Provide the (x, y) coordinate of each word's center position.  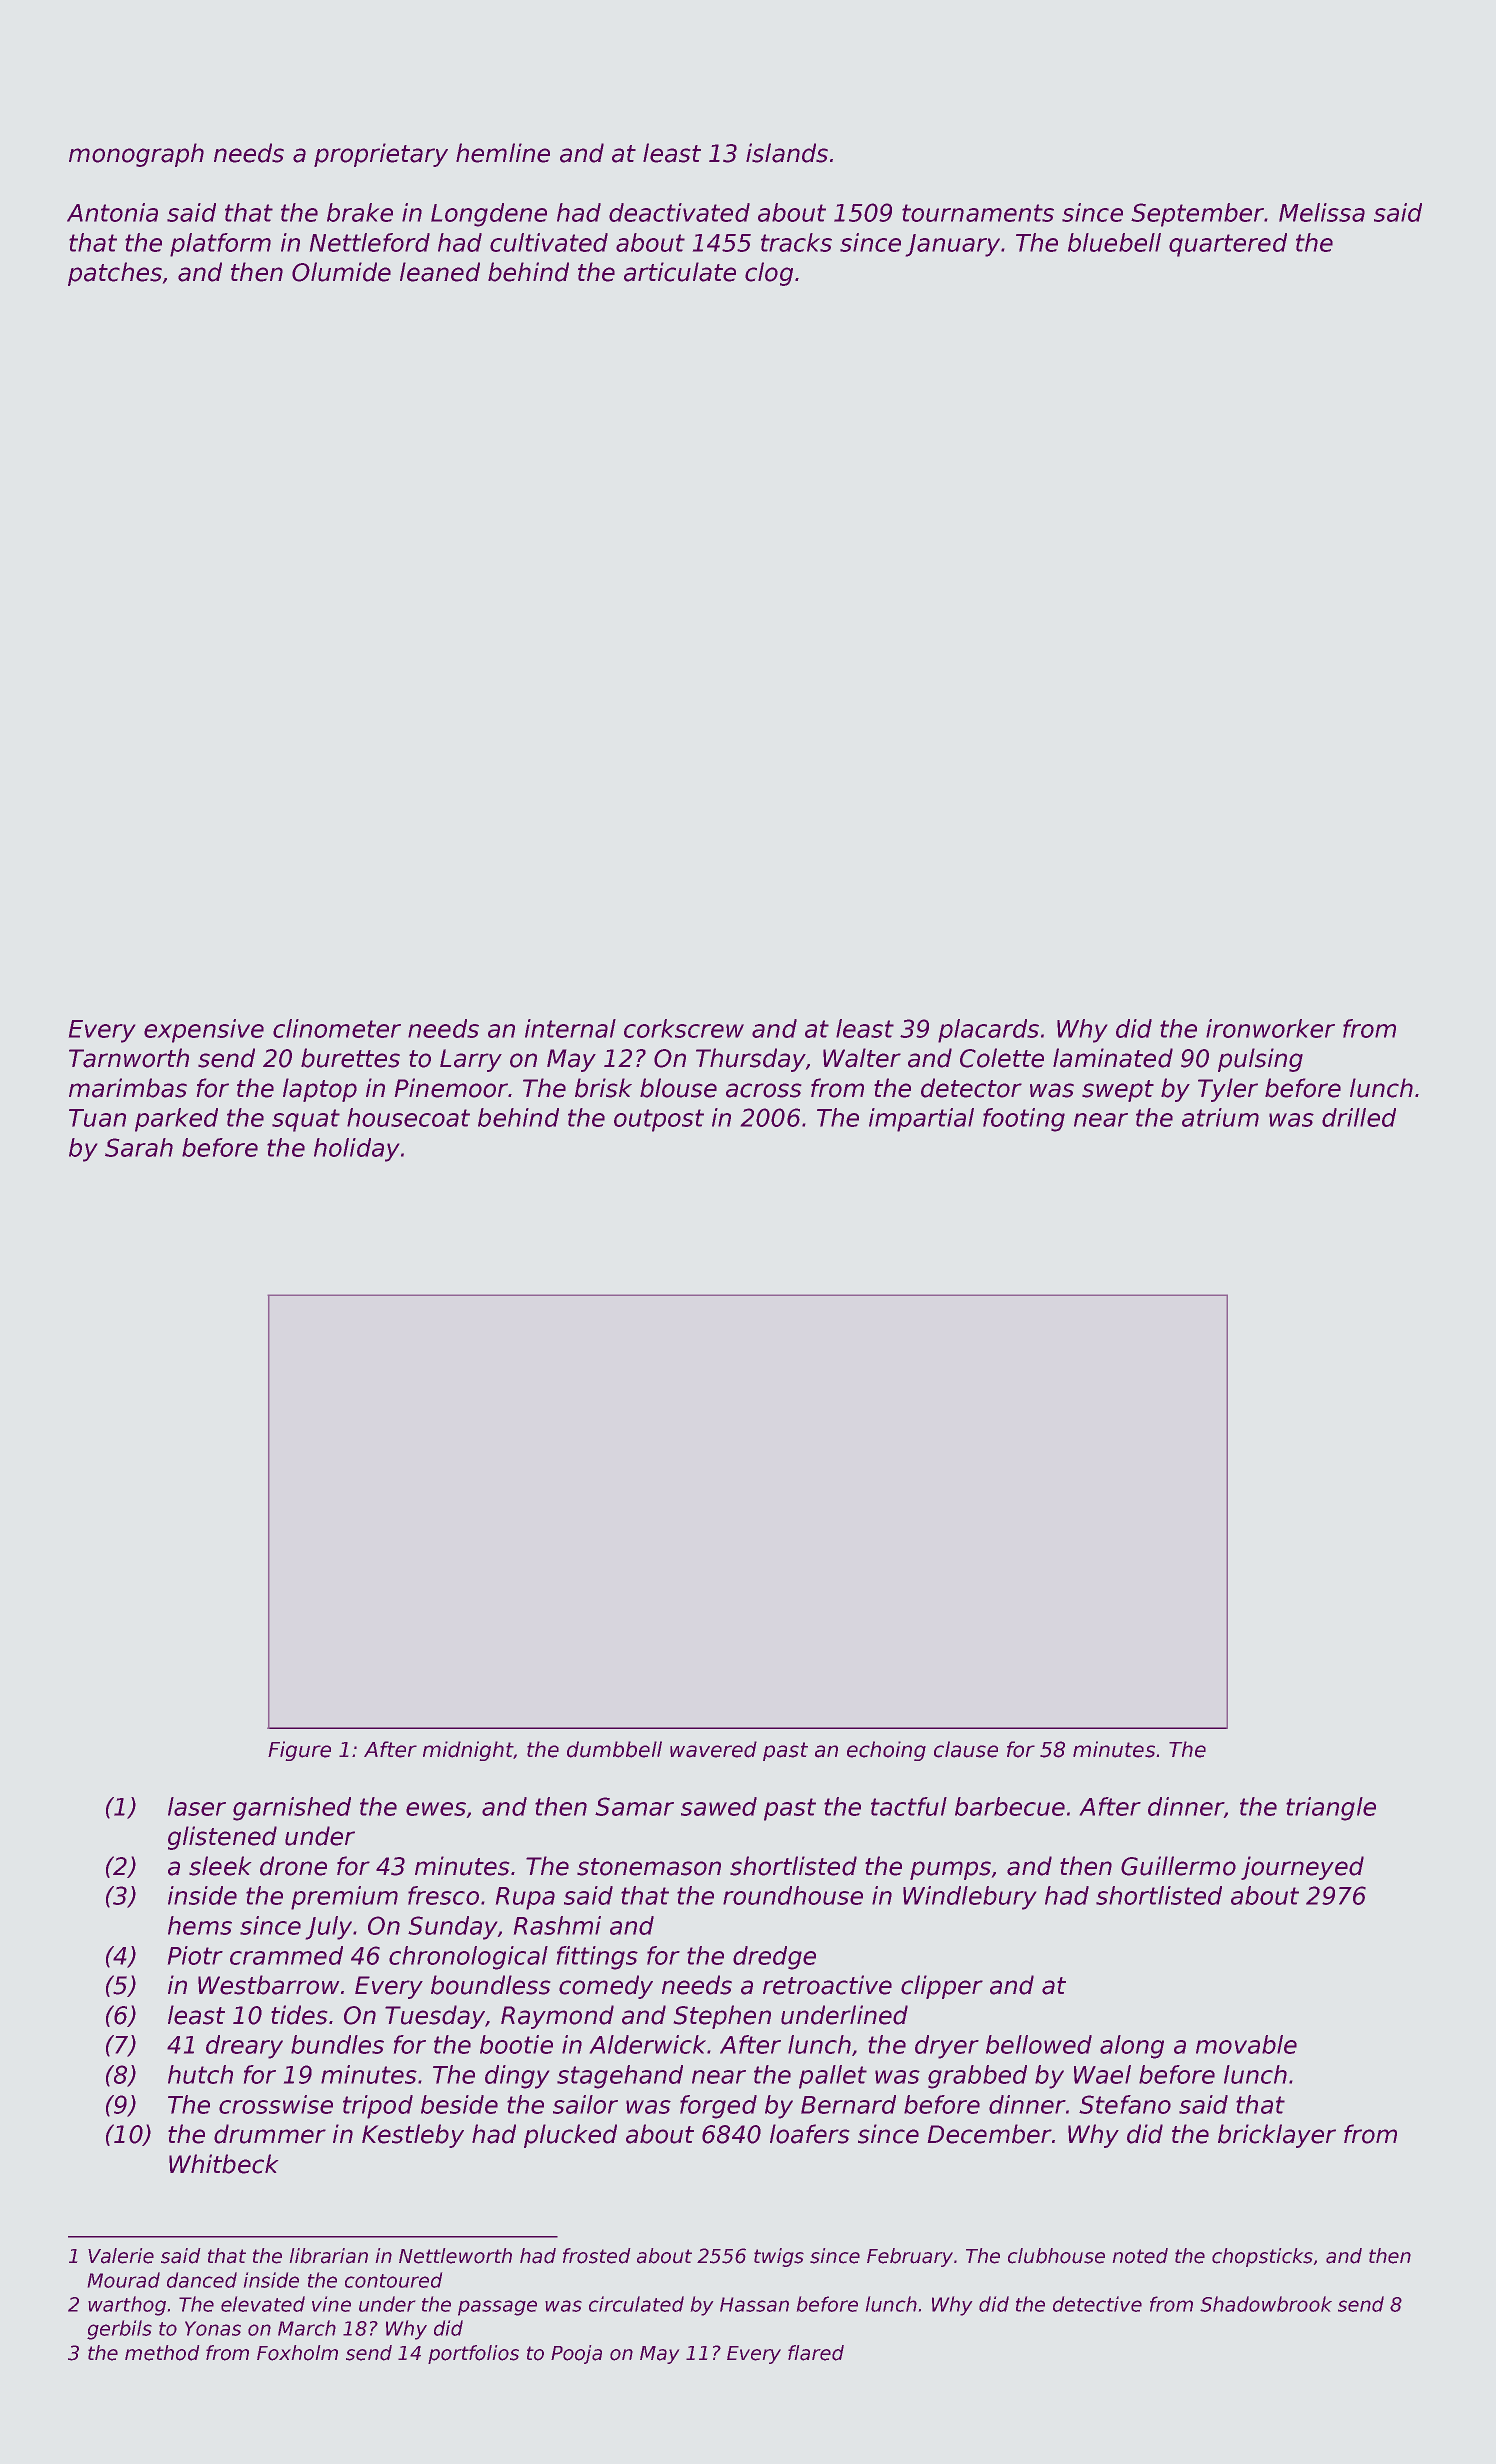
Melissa (1322, 212)
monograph (136, 155)
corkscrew (684, 1028)
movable (1246, 2044)
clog (769, 274)
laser (197, 1806)
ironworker (1270, 1028)
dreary (244, 2047)
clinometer (337, 1028)
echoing (886, 1751)
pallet (833, 2077)
